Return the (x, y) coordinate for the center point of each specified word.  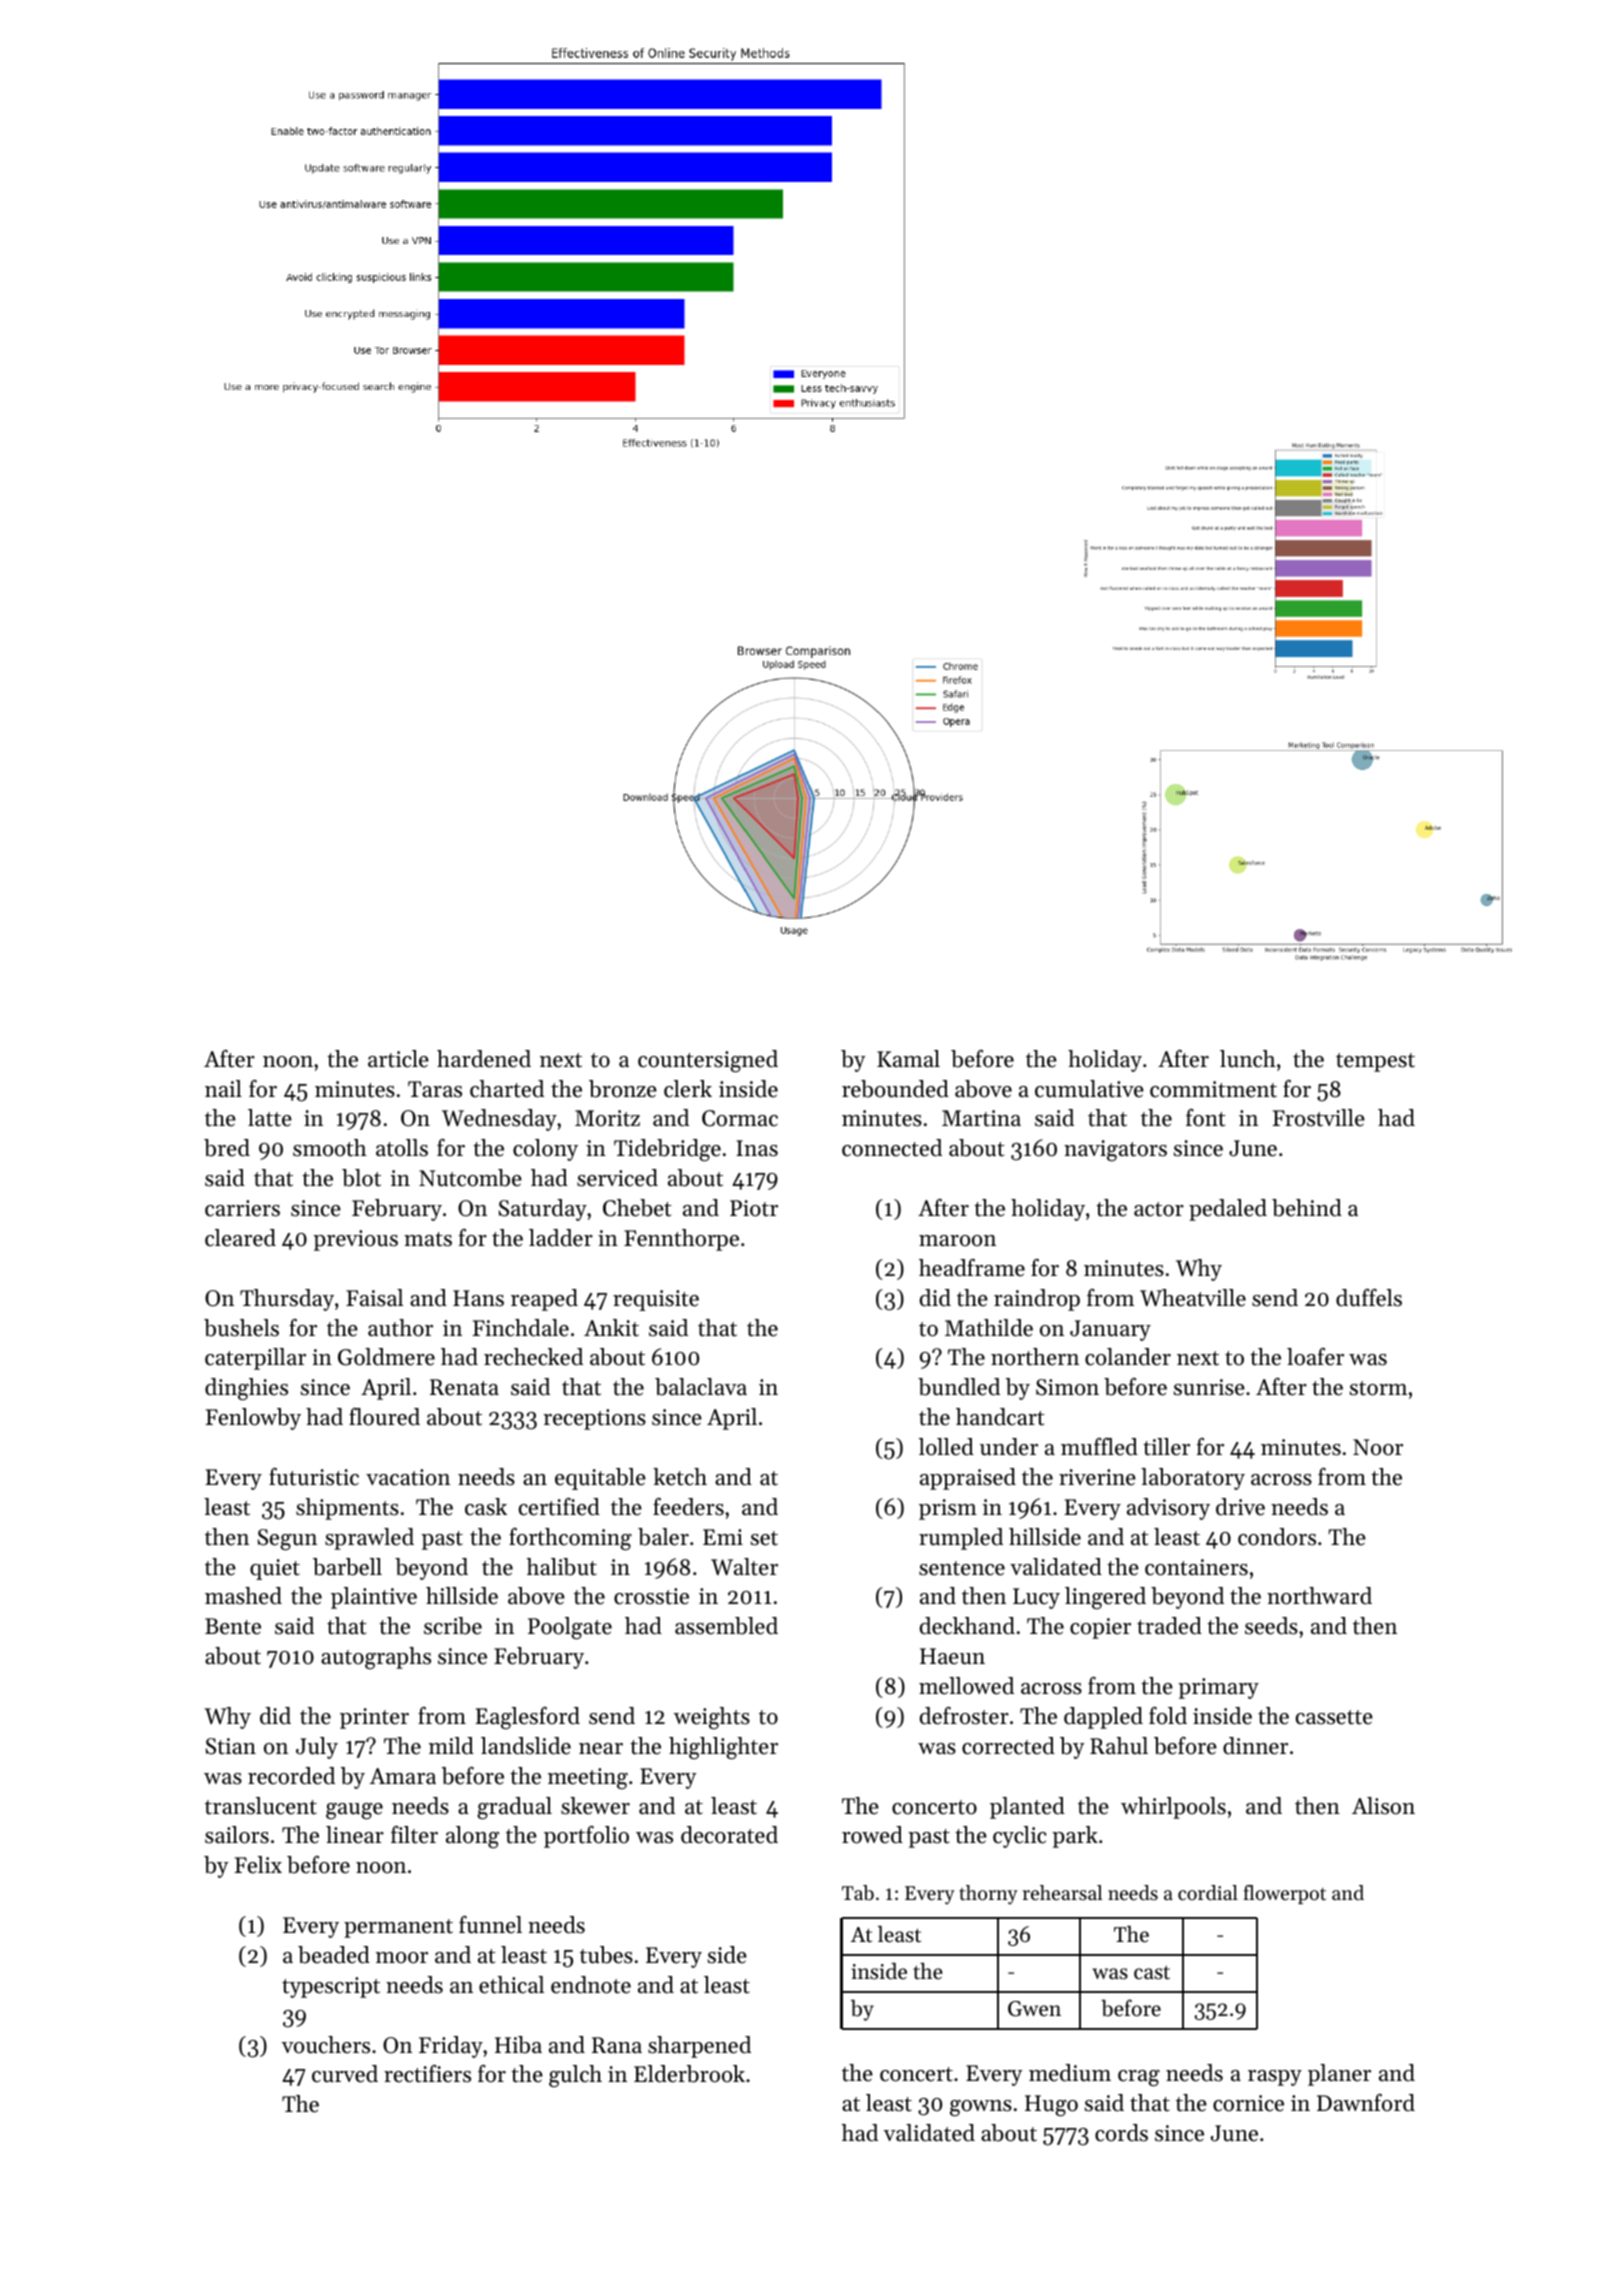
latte (270, 1118)
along (472, 1837)
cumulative (1089, 1089)
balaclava (701, 1387)
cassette (1334, 1717)
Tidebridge (667, 1150)
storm (1378, 1388)
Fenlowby (253, 1419)
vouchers (326, 2045)
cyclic (1020, 1837)
